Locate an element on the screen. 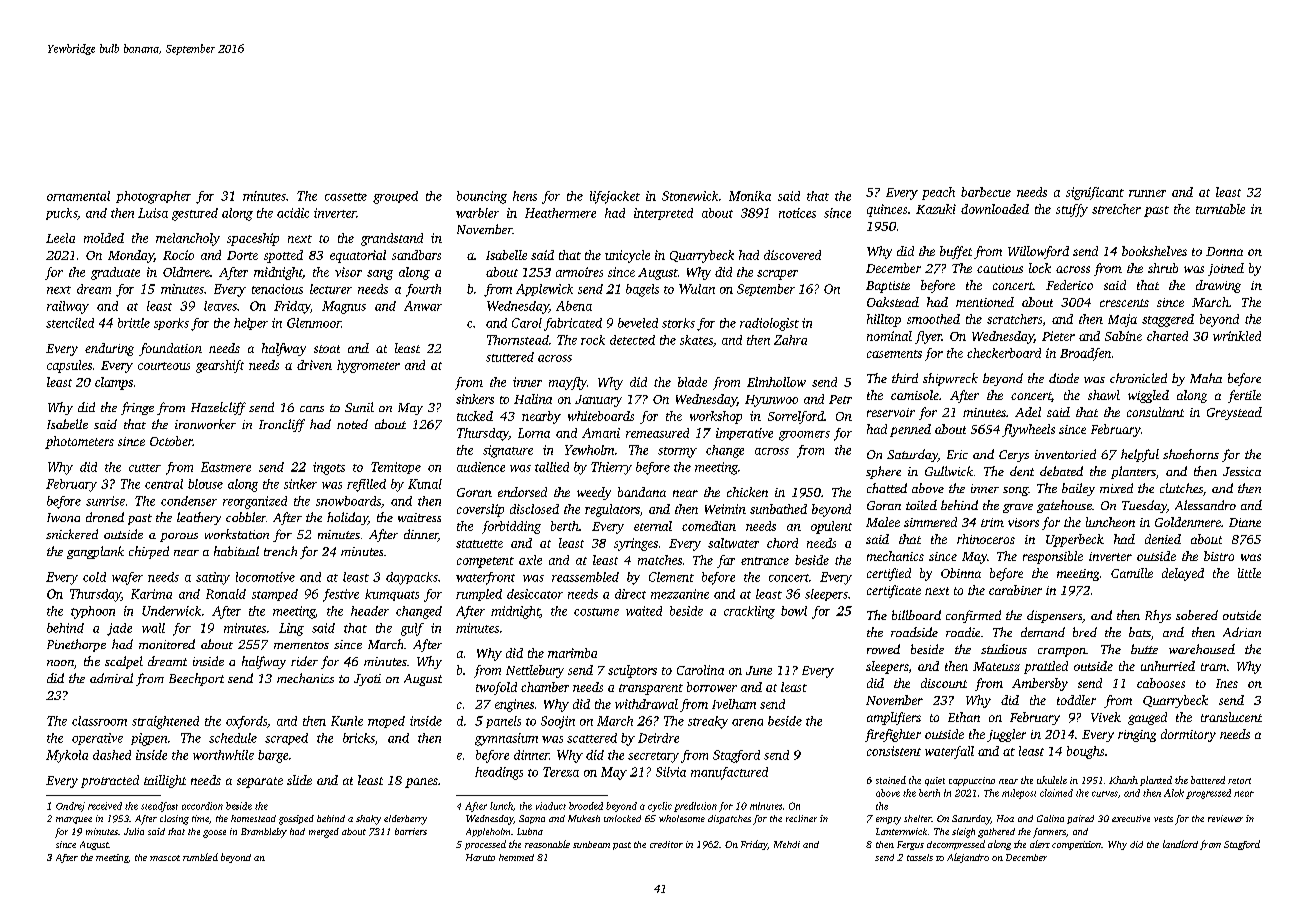  tallied is located at coordinates (552, 467).
